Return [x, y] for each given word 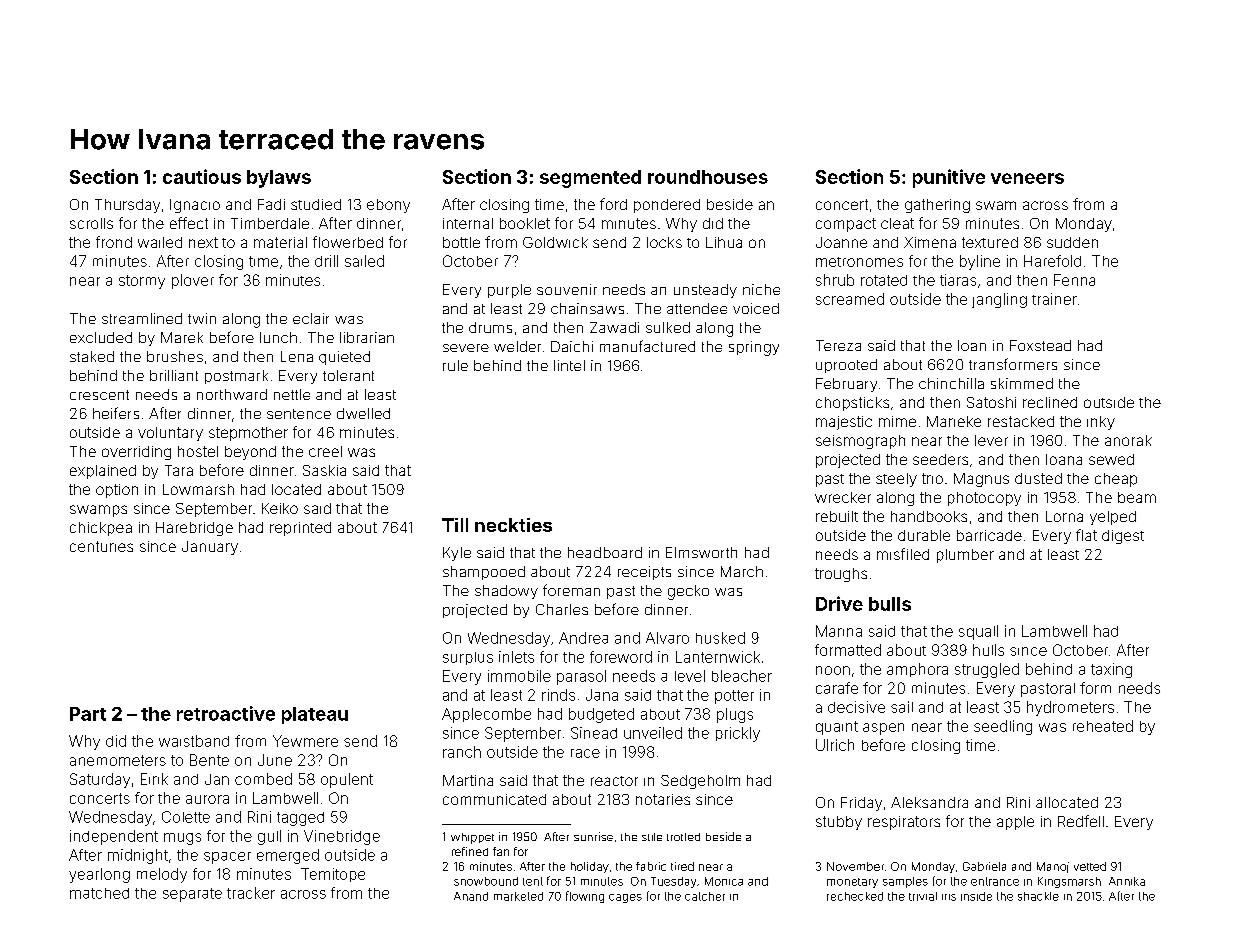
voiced [756, 308]
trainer [1054, 299]
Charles [562, 609]
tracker [251, 893]
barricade [989, 535]
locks [664, 242]
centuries [101, 546]
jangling [999, 300]
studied [316, 204]
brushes [175, 356]
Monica [724, 881]
